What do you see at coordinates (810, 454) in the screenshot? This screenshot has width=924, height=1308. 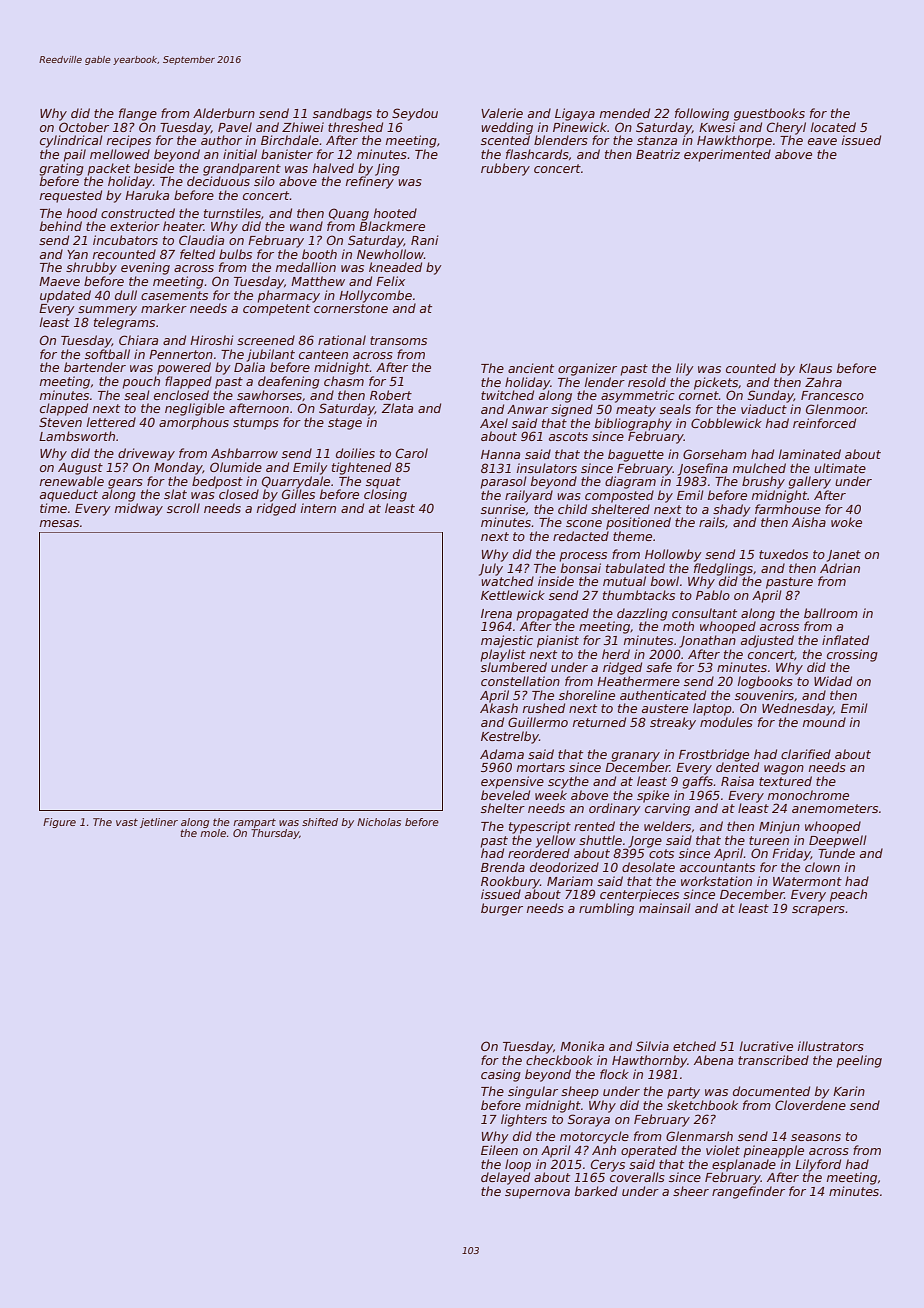 I see `laminated` at bounding box center [810, 454].
